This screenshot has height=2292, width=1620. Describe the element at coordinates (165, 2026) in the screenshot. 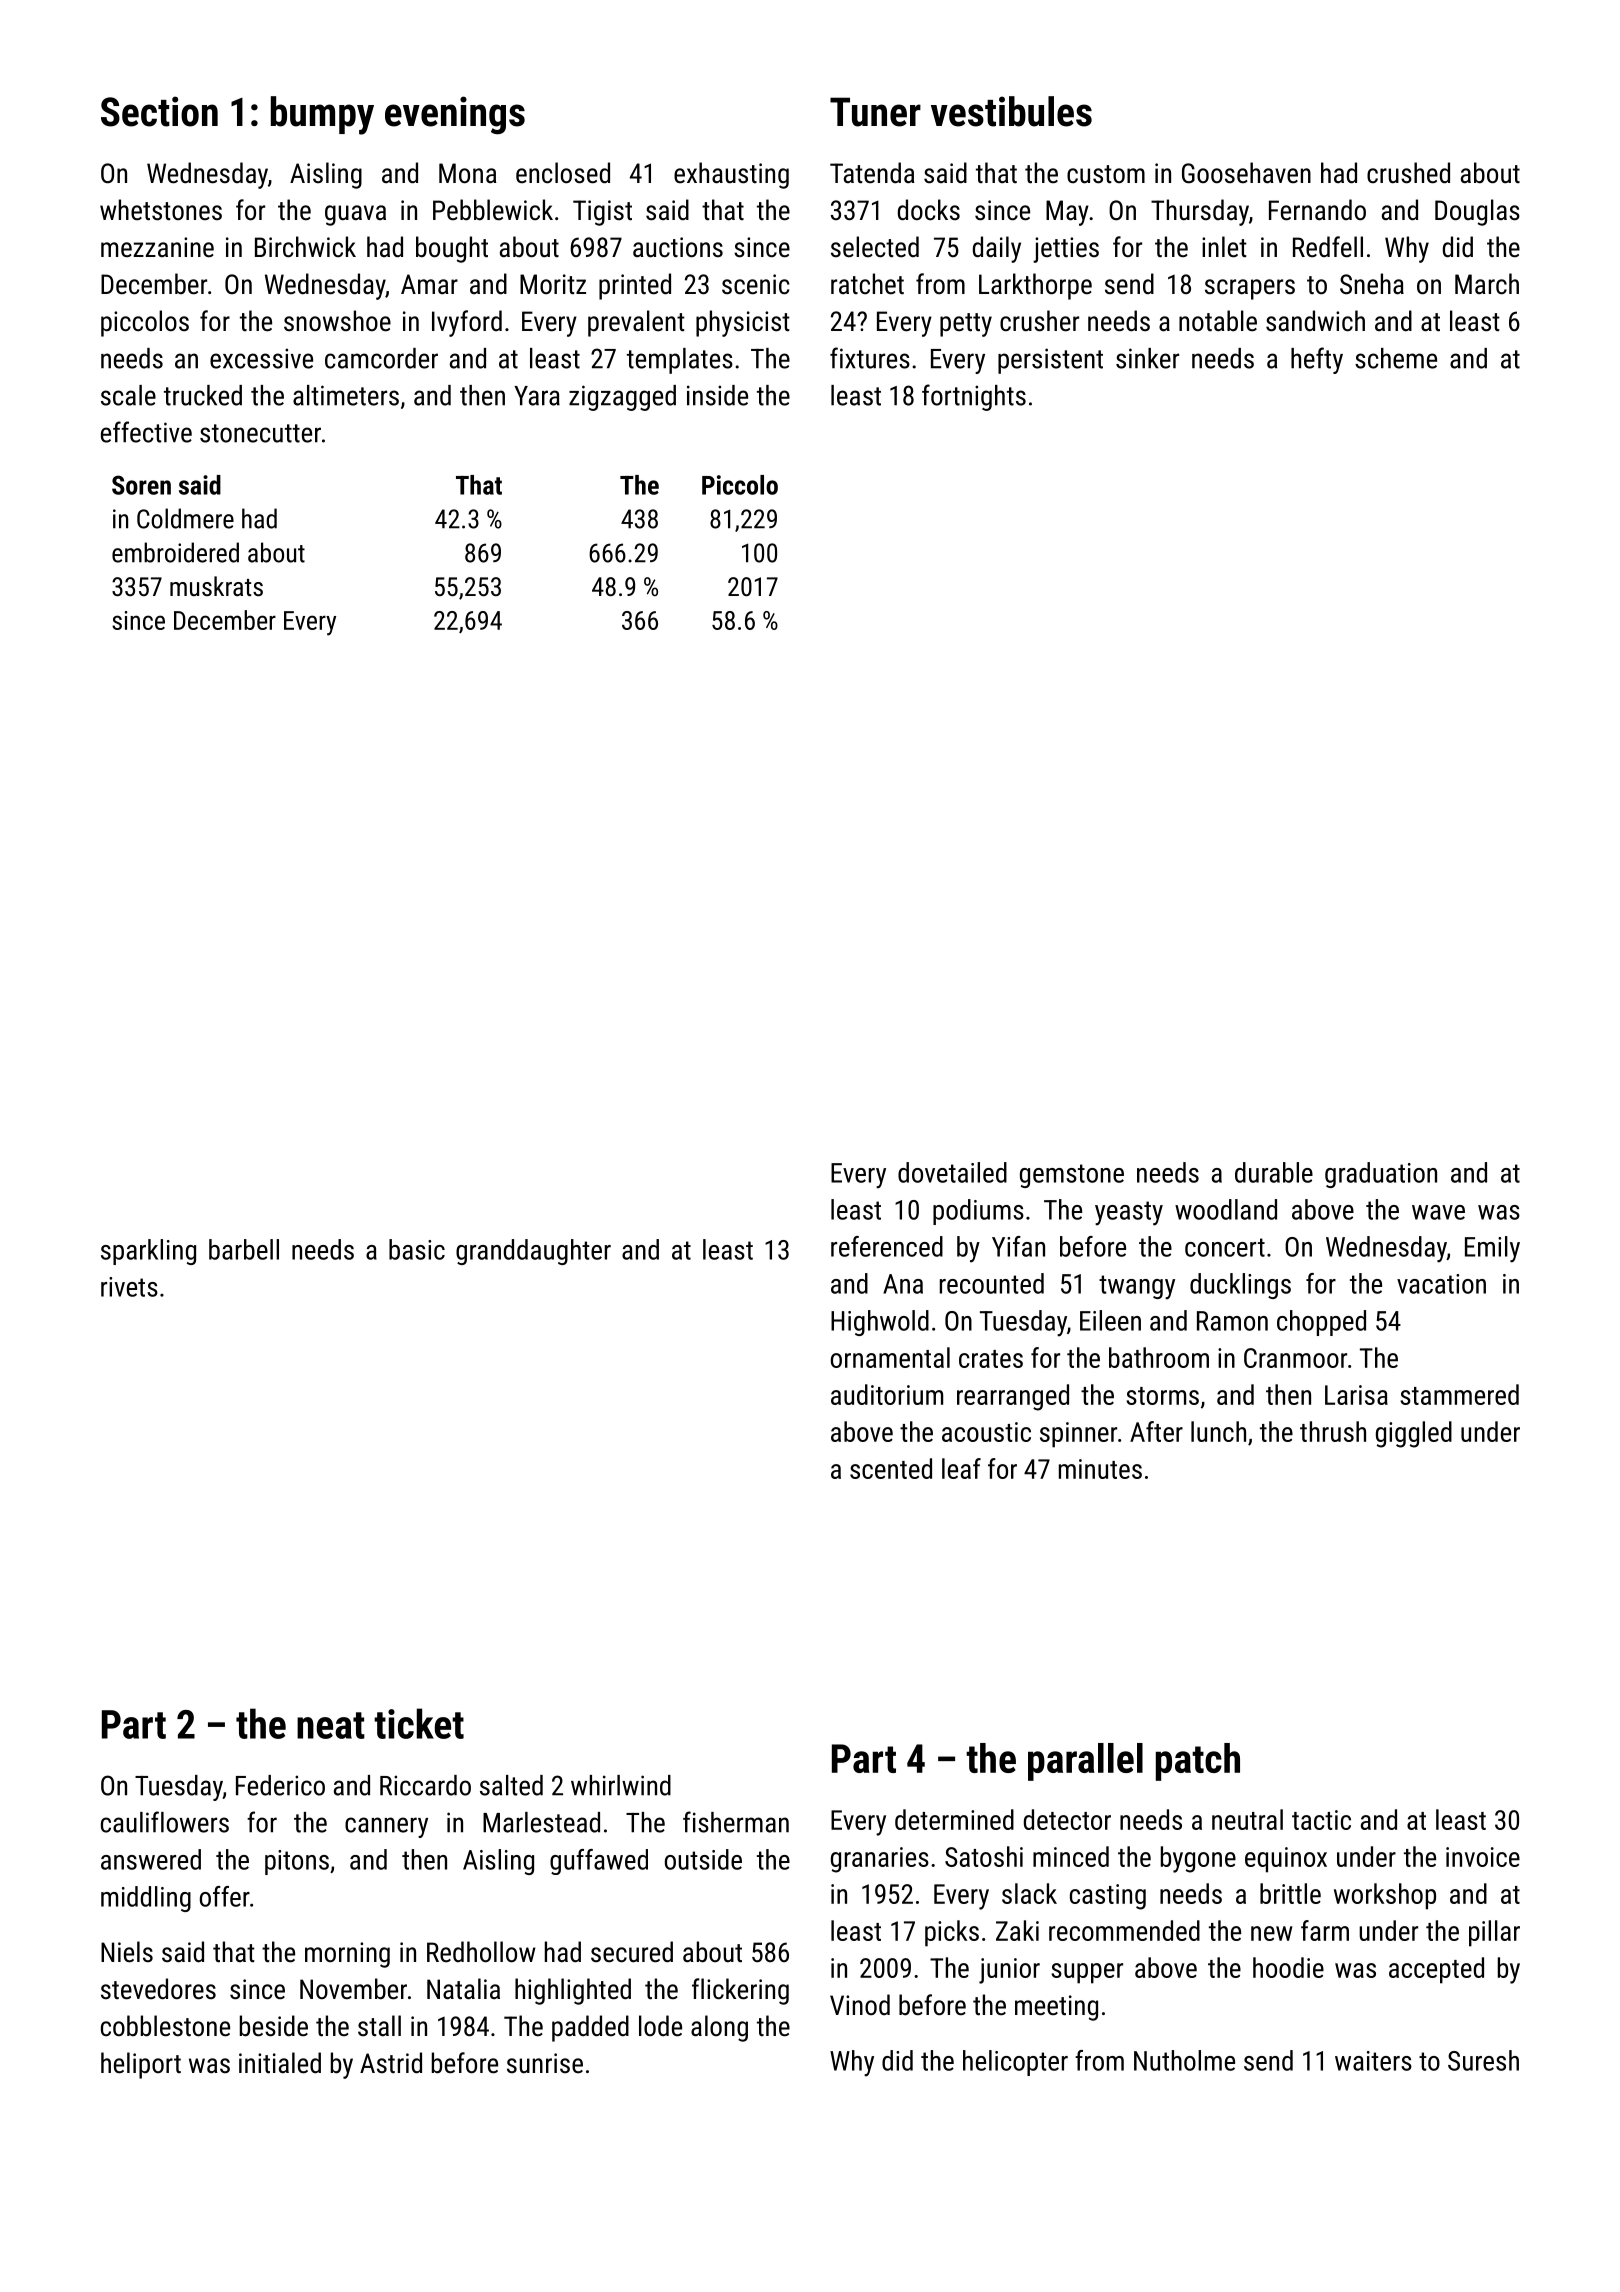

I see `cobblestone` at that location.
